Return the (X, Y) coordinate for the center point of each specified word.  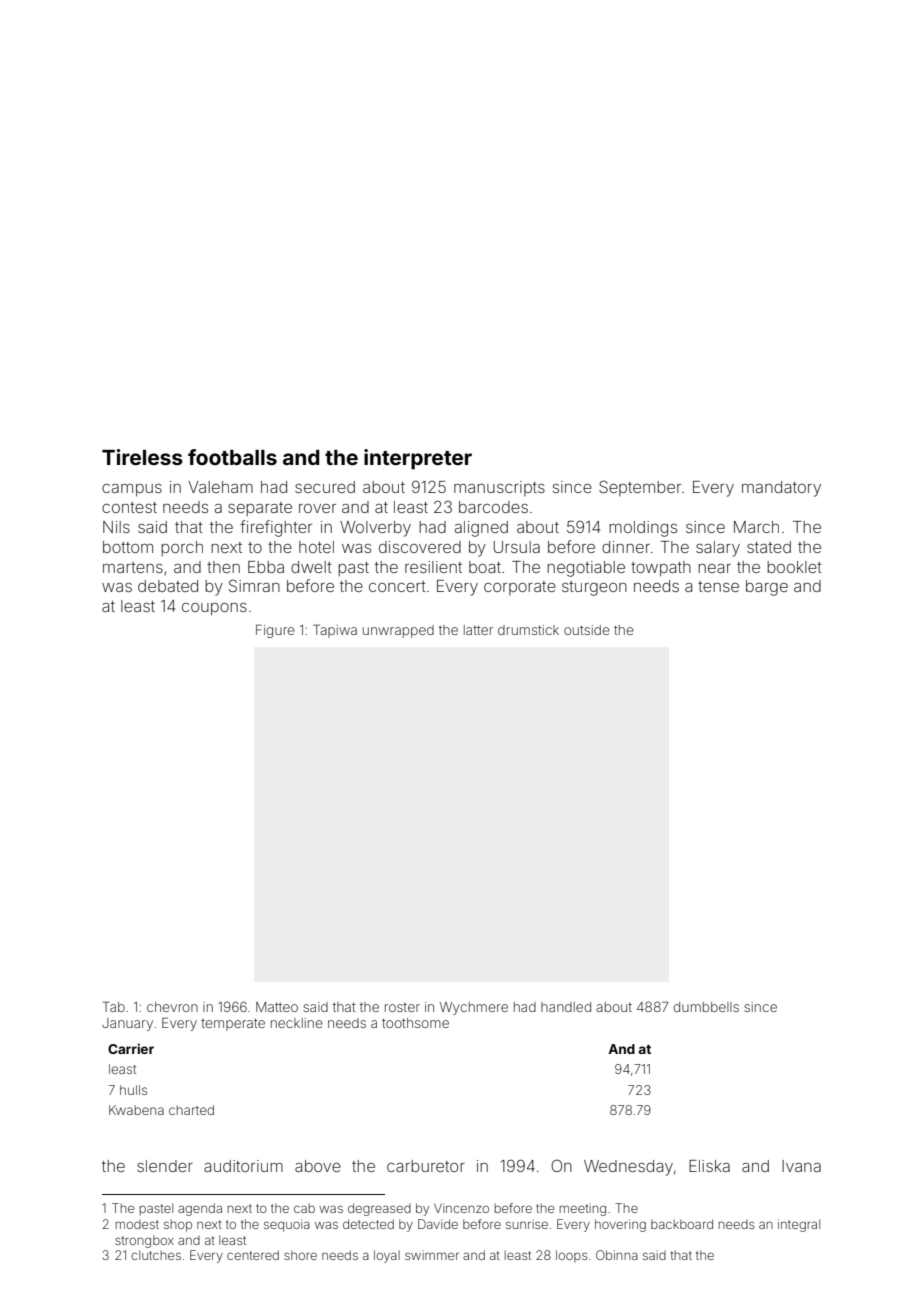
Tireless (142, 457)
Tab (114, 1007)
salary (718, 549)
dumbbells (706, 1007)
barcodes (493, 507)
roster (402, 1007)
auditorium (243, 1166)
